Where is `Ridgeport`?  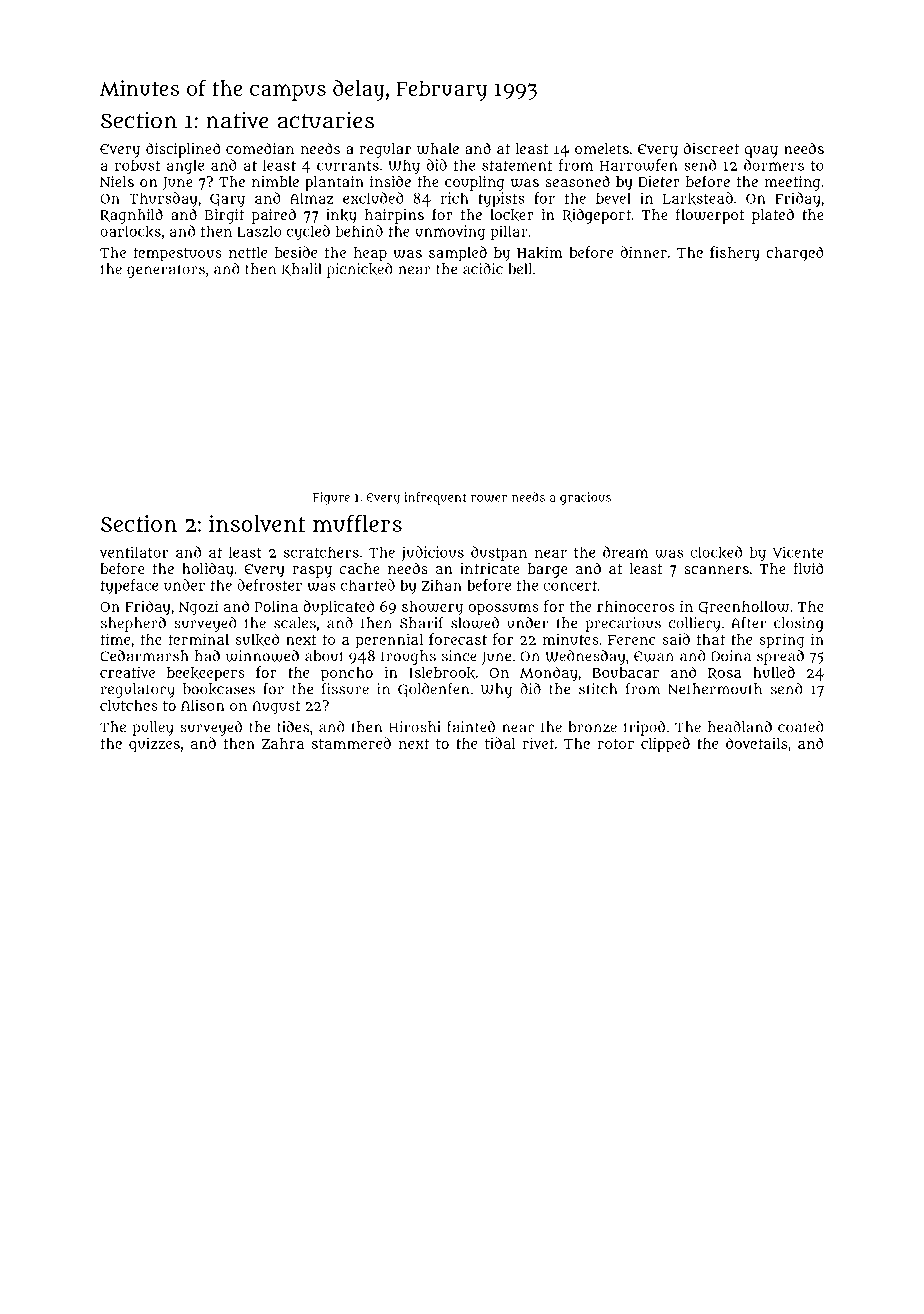 Ridgeport is located at coordinates (597, 216).
